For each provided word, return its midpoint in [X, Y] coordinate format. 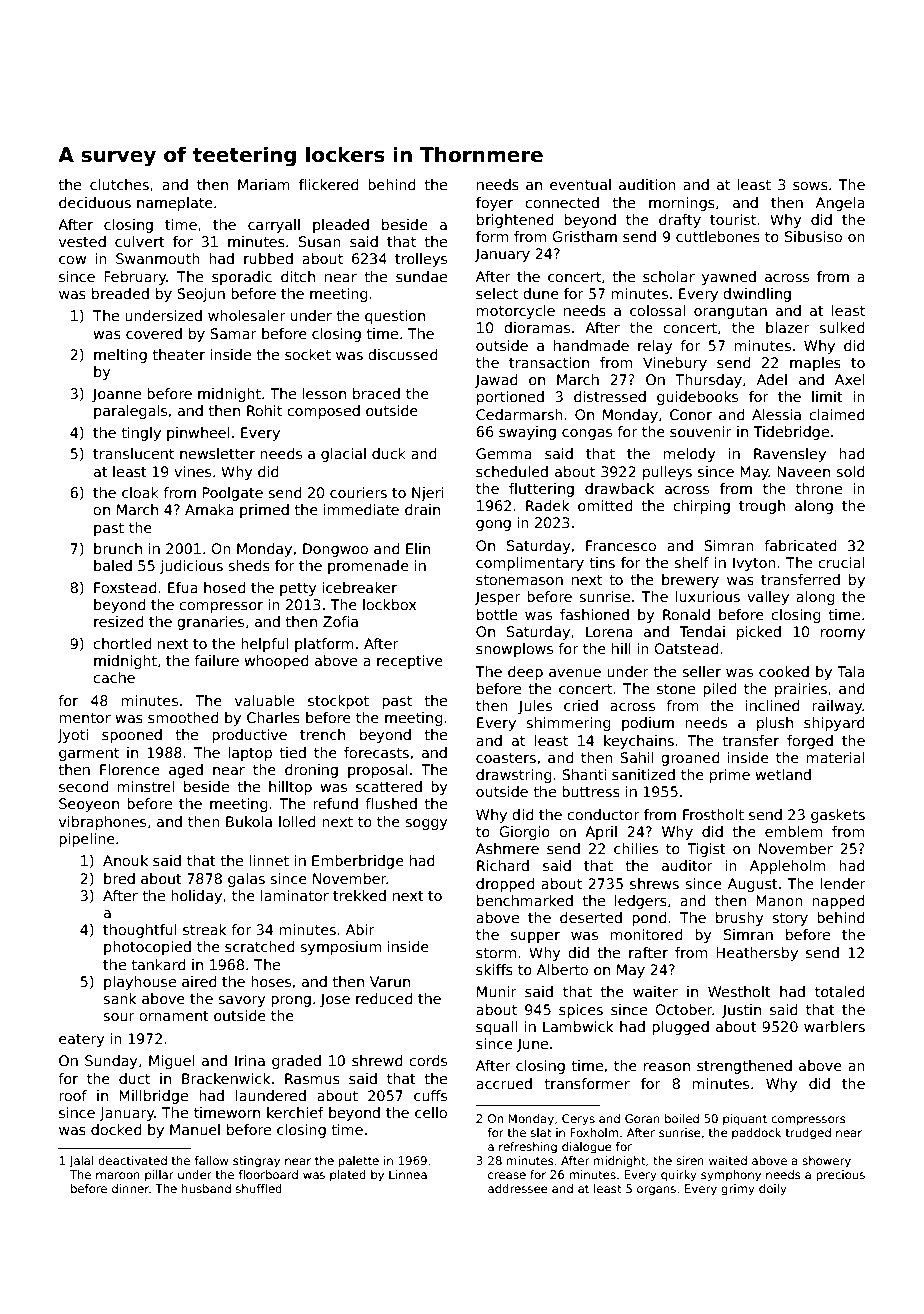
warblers [834, 1026]
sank [119, 998]
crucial [841, 562]
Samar [233, 333]
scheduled [512, 471]
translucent [133, 453]
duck [389, 453]
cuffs [430, 1095]
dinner [130, 1188]
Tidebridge [791, 433]
